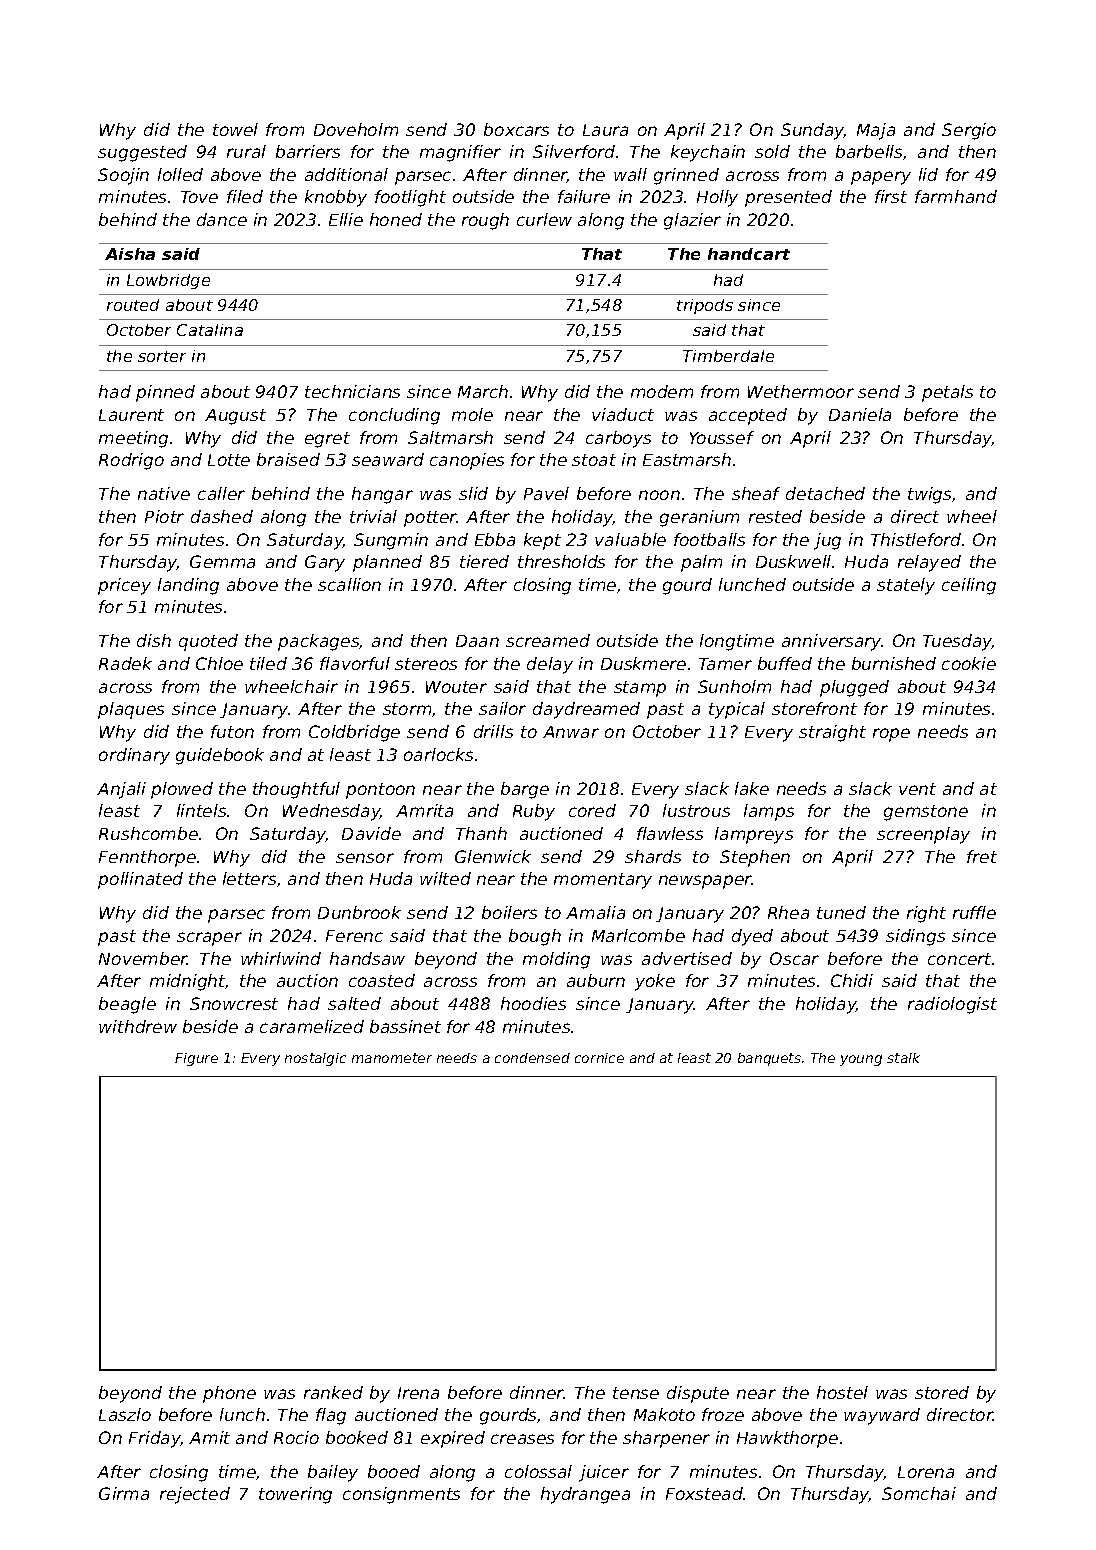 The width and height of the screenshot is (1096, 1550). Describe the element at coordinates (460, 153) in the screenshot. I see `magnifier` at that location.
